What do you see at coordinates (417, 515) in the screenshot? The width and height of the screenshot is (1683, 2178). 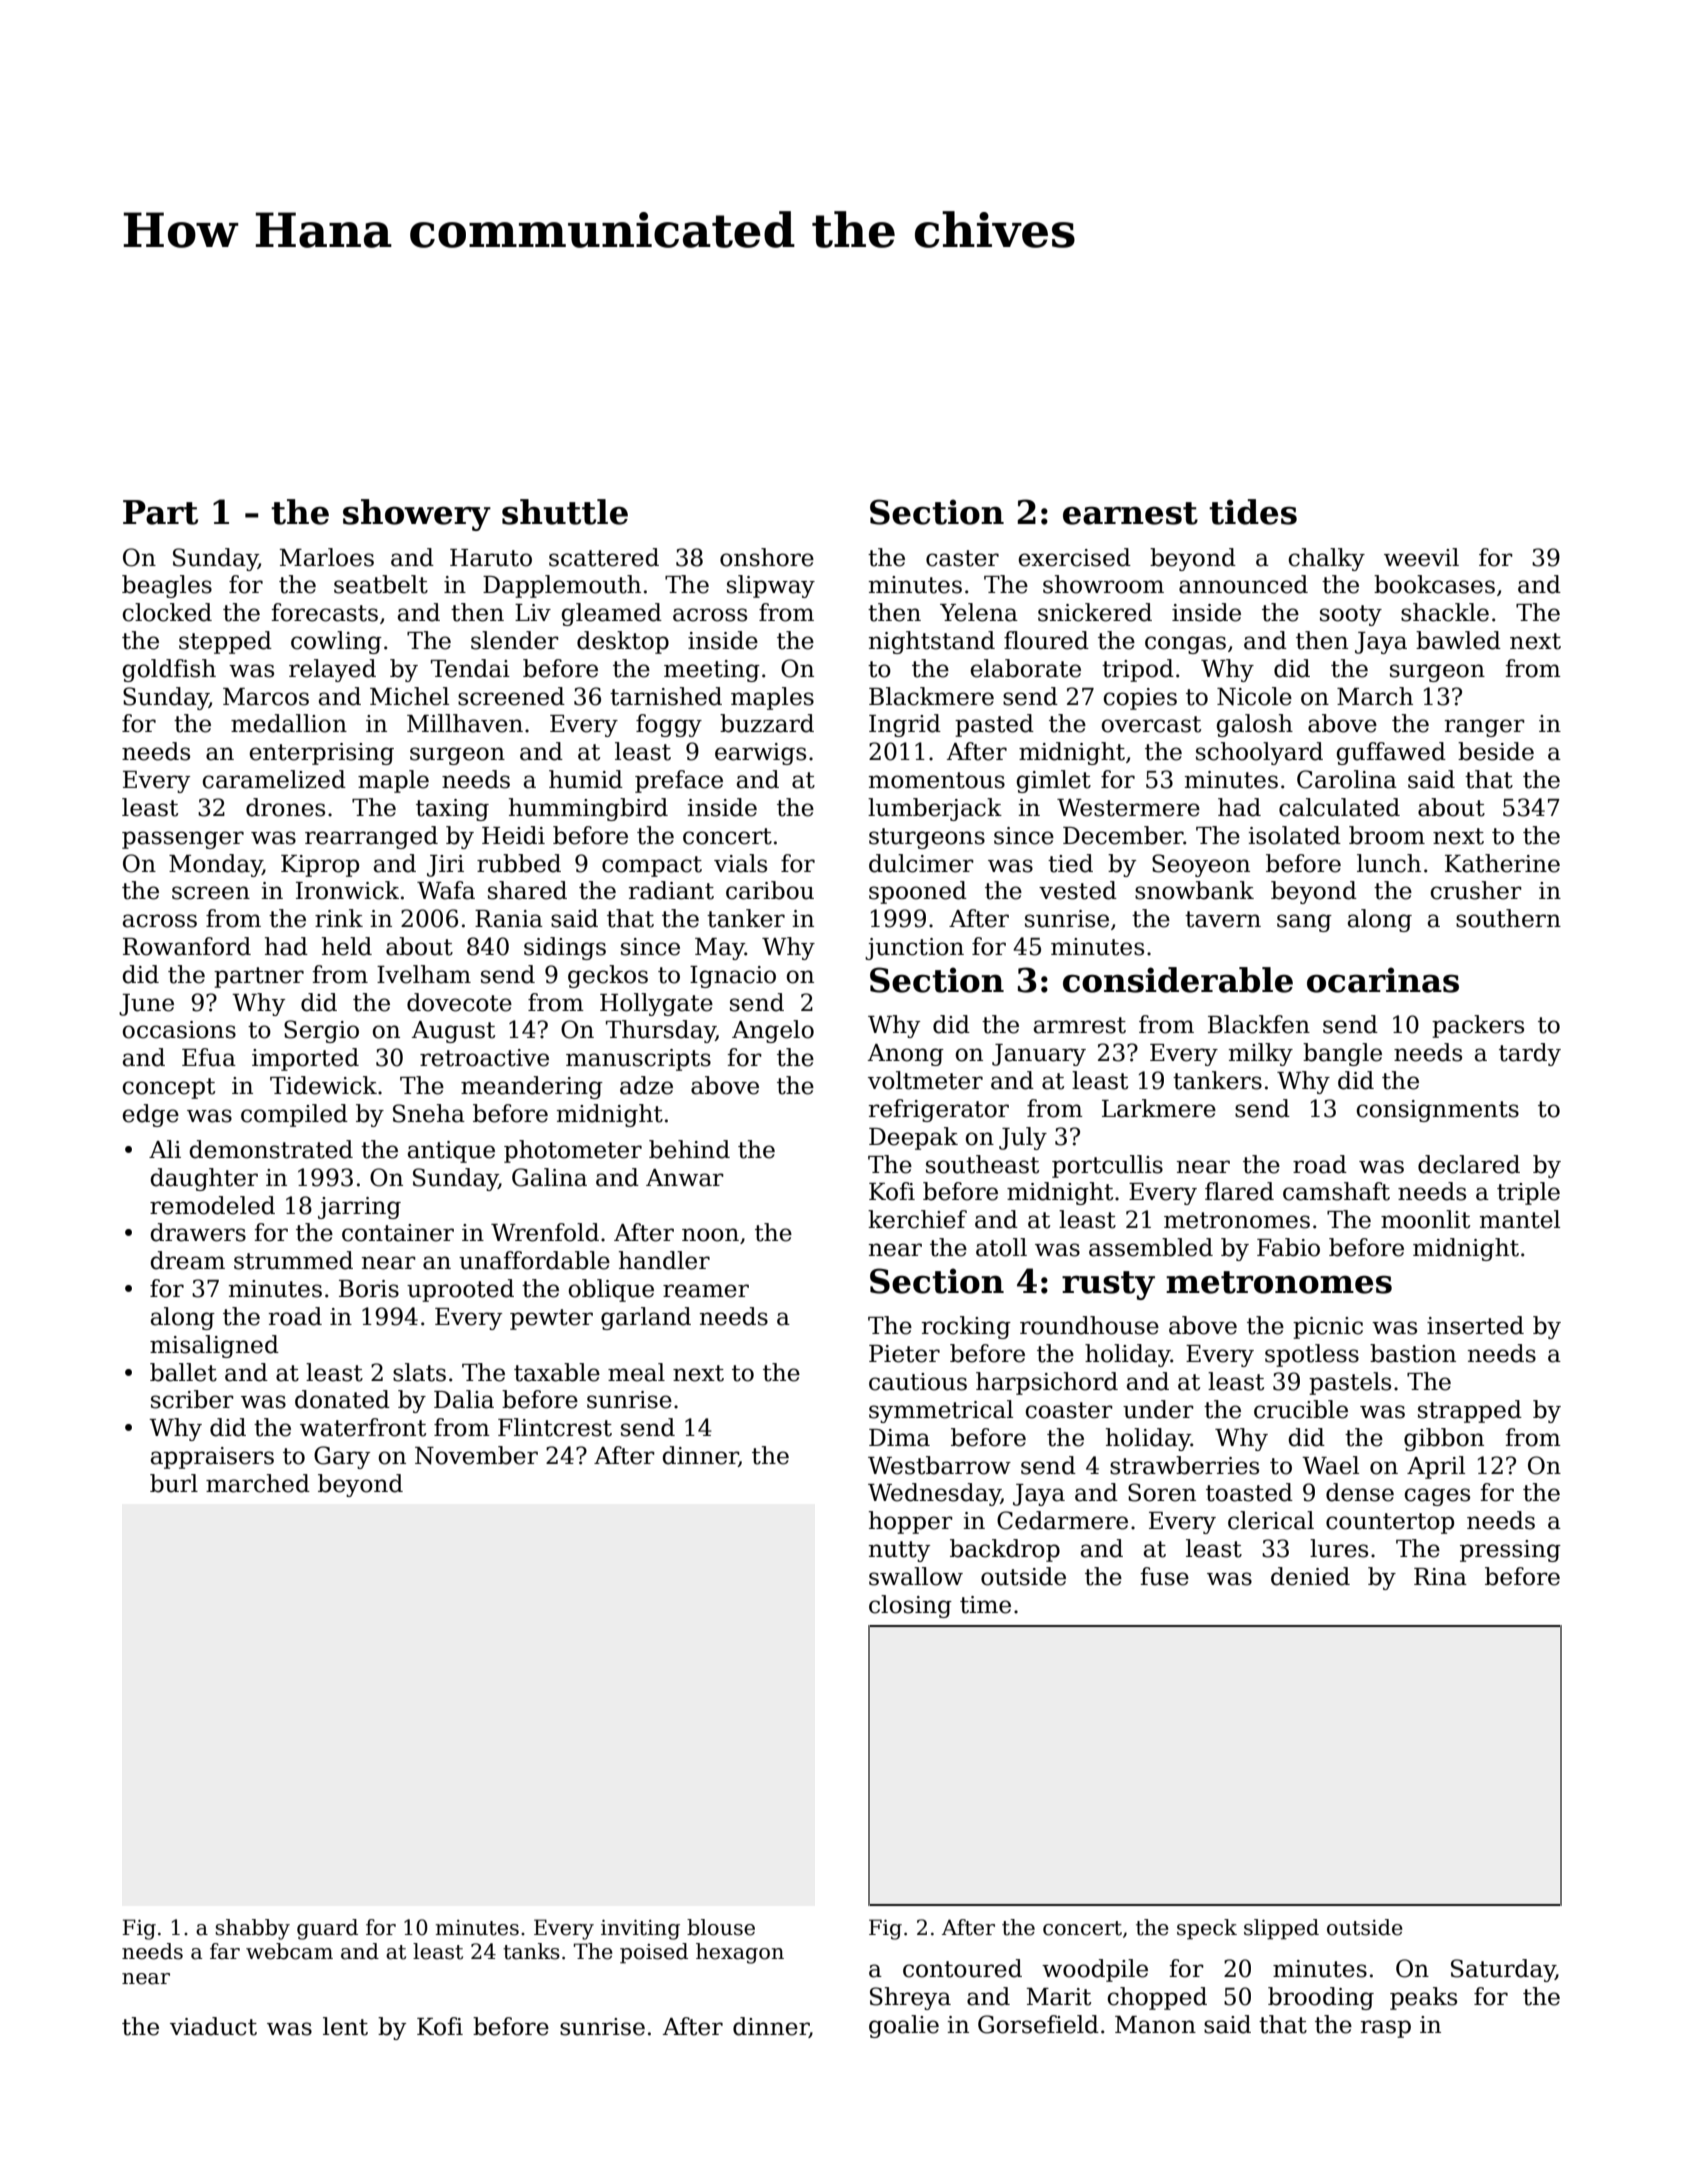 I see `showery` at bounding box center [417, 515].
